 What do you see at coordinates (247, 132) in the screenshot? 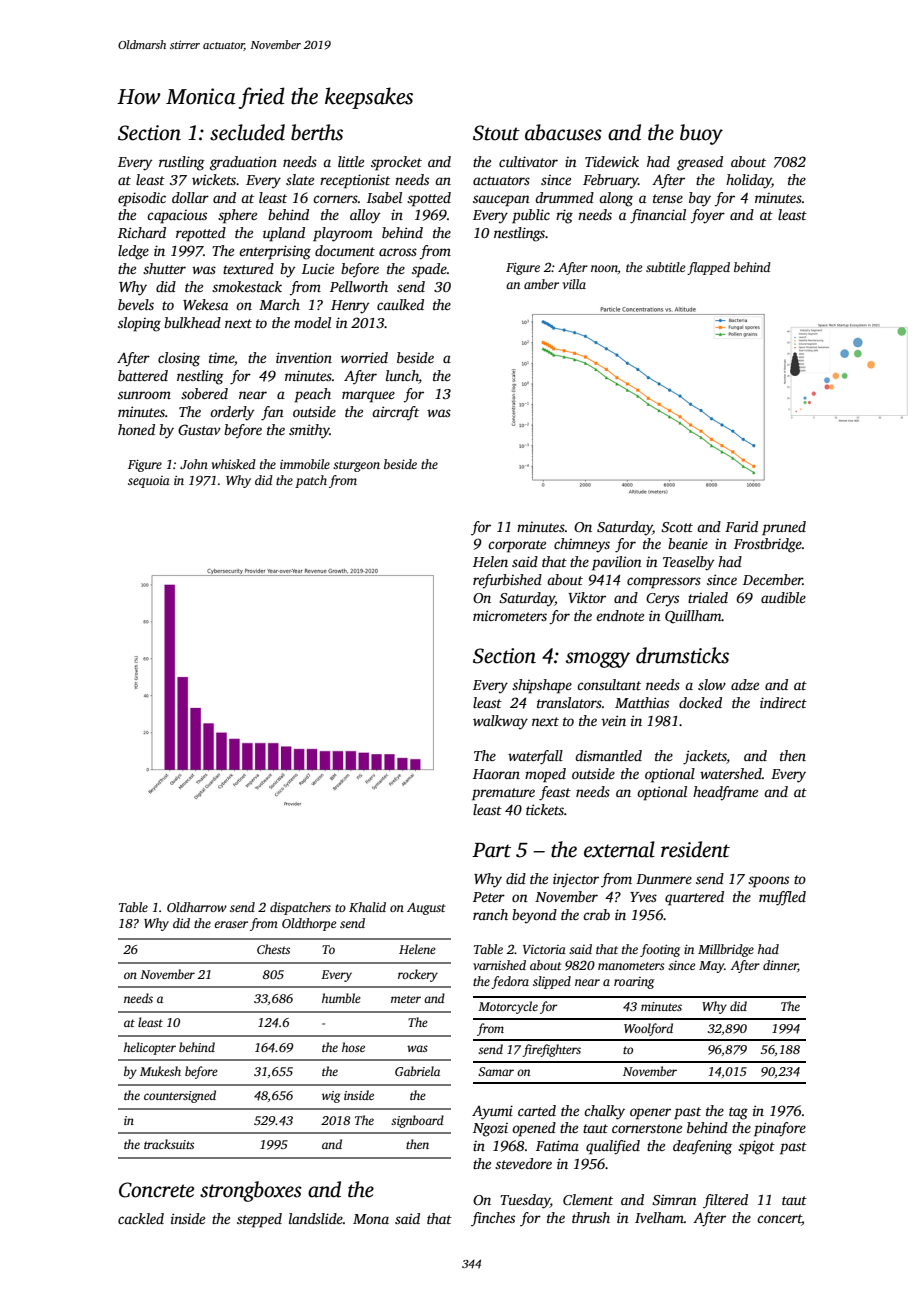
I see `secluded` at bounding box center [247, 132].
